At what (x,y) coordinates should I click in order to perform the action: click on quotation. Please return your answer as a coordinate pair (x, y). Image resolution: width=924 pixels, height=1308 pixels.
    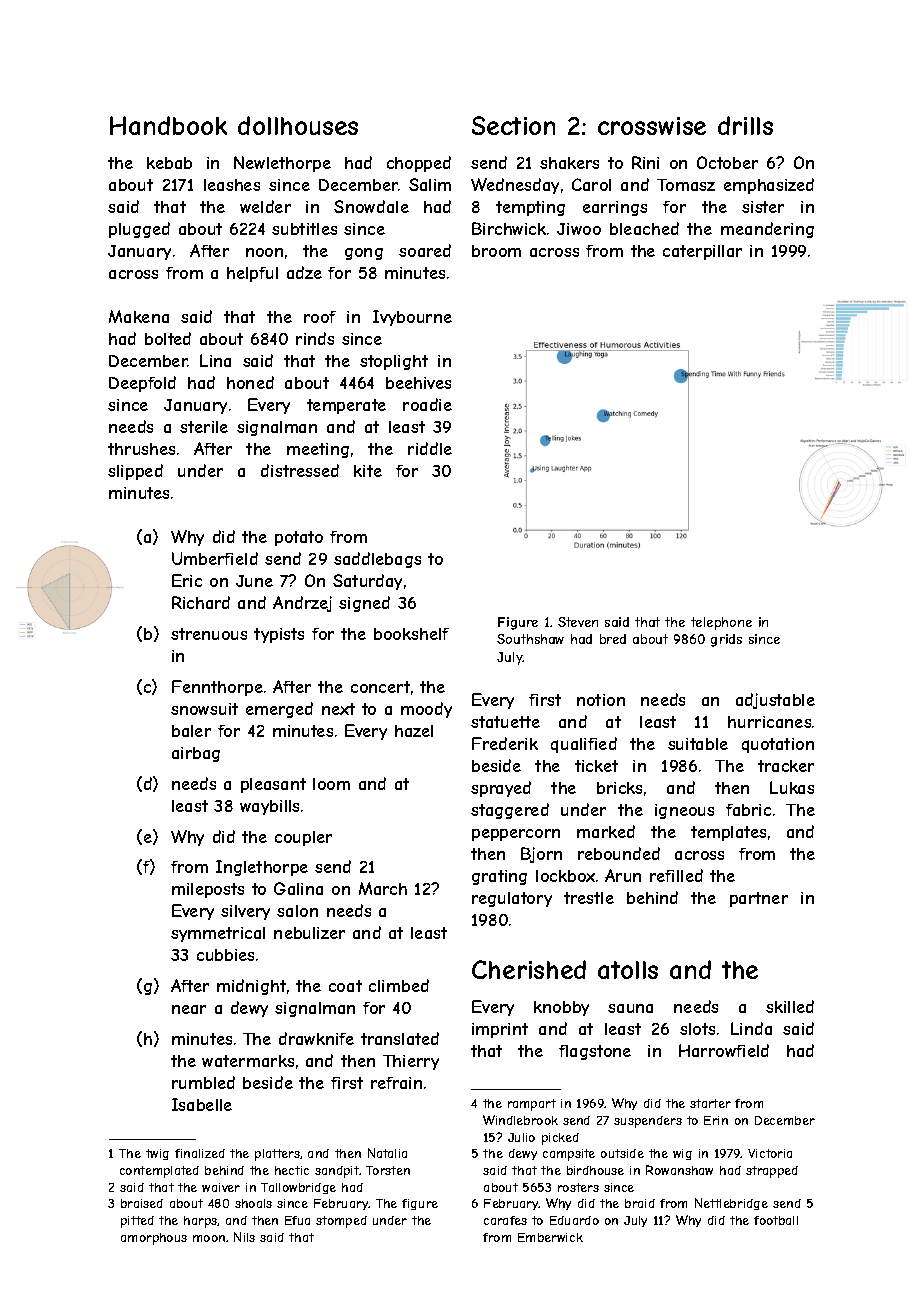
    Looking at the image, I should click on (778, 745).
